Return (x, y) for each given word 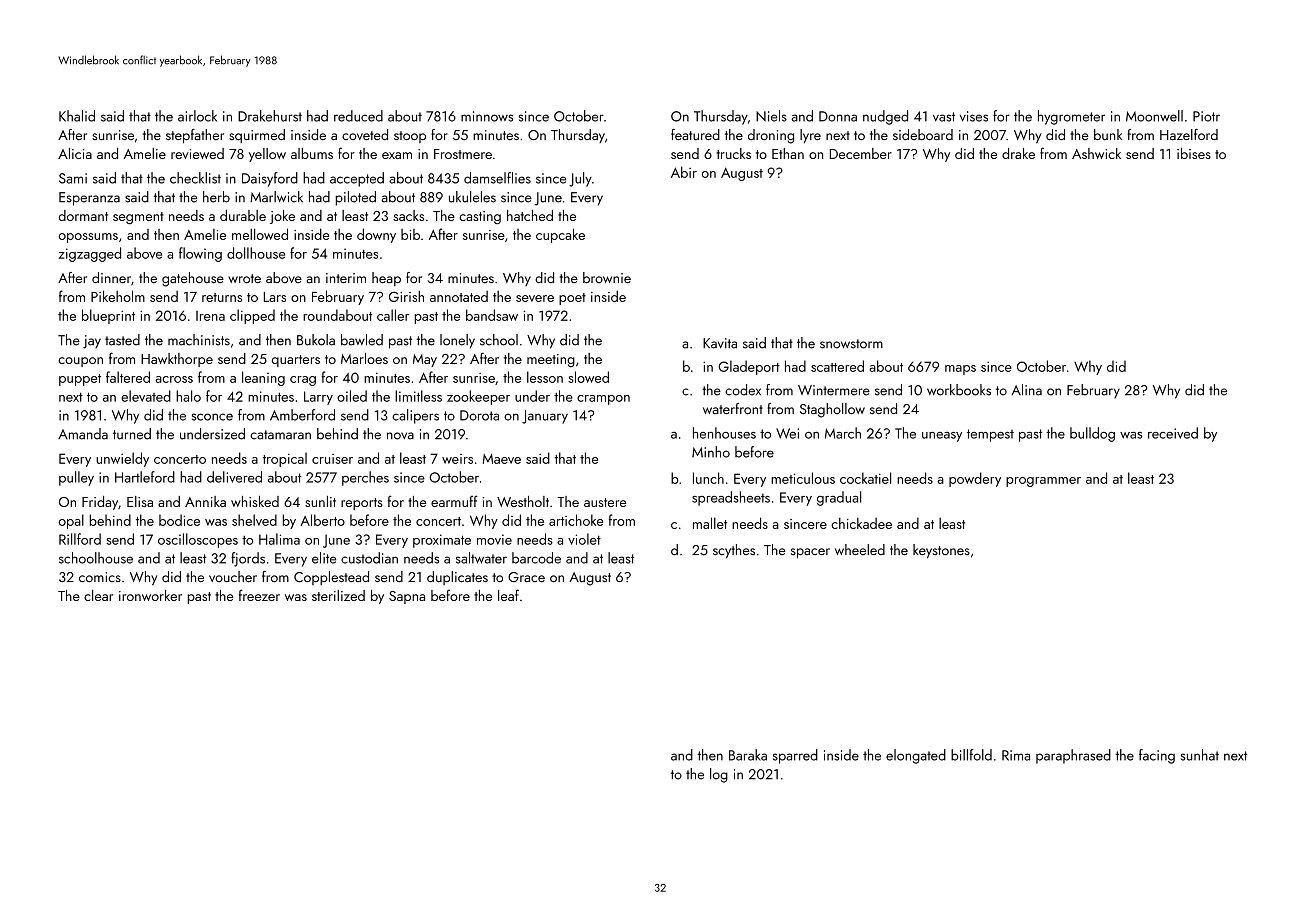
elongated (916, 756)
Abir (684, 172)
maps (960, 370)
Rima (1016, 755)
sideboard (923, 134)
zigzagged (90, 254)
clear (98, 595)
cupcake (560, 235)
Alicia (75, 153)
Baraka (748, 755)
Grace (526, 577)
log (719, 775)
